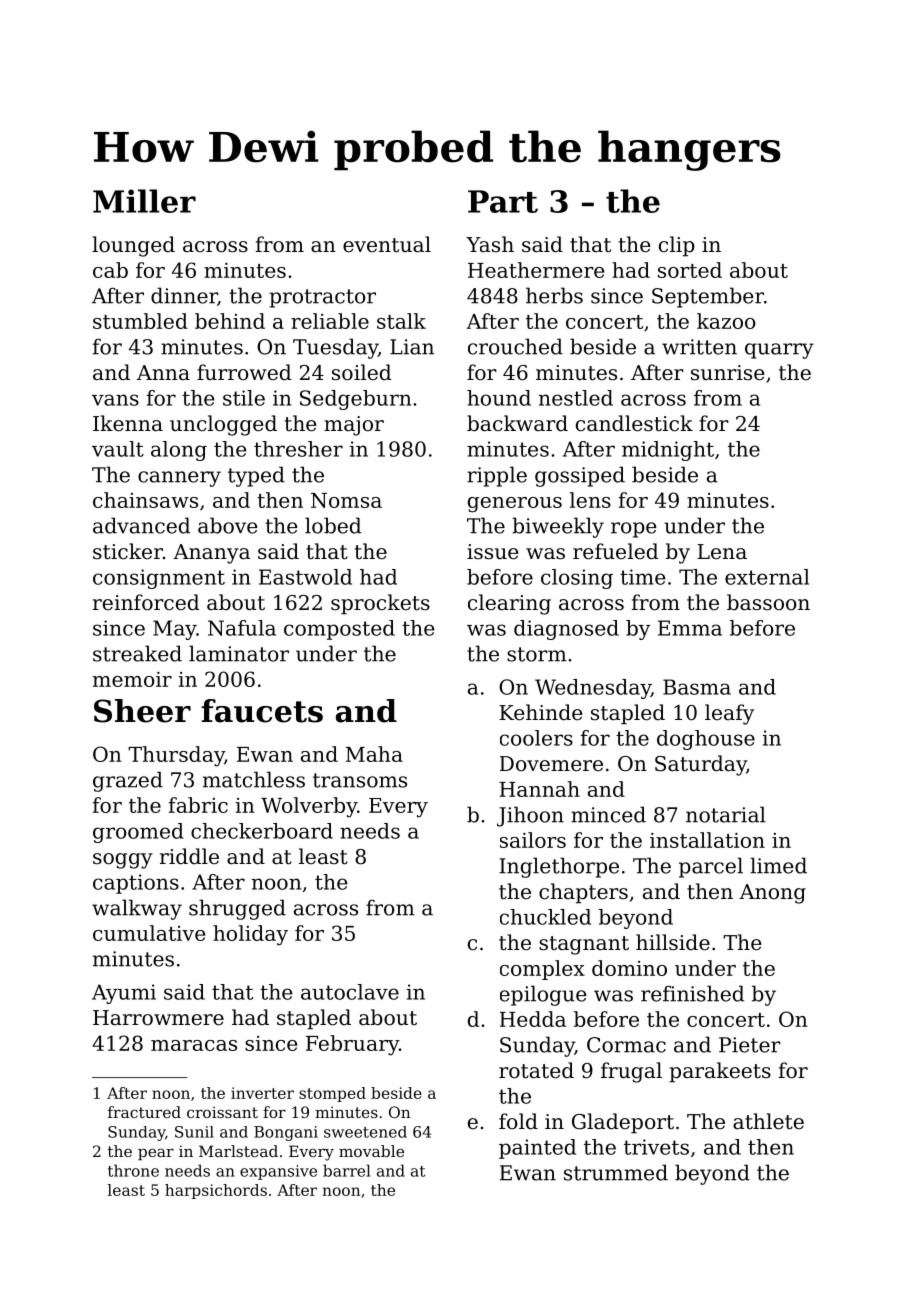 The width and height of the page is (908, 1316). I want to click on Pieter, so click(750, 1045).
